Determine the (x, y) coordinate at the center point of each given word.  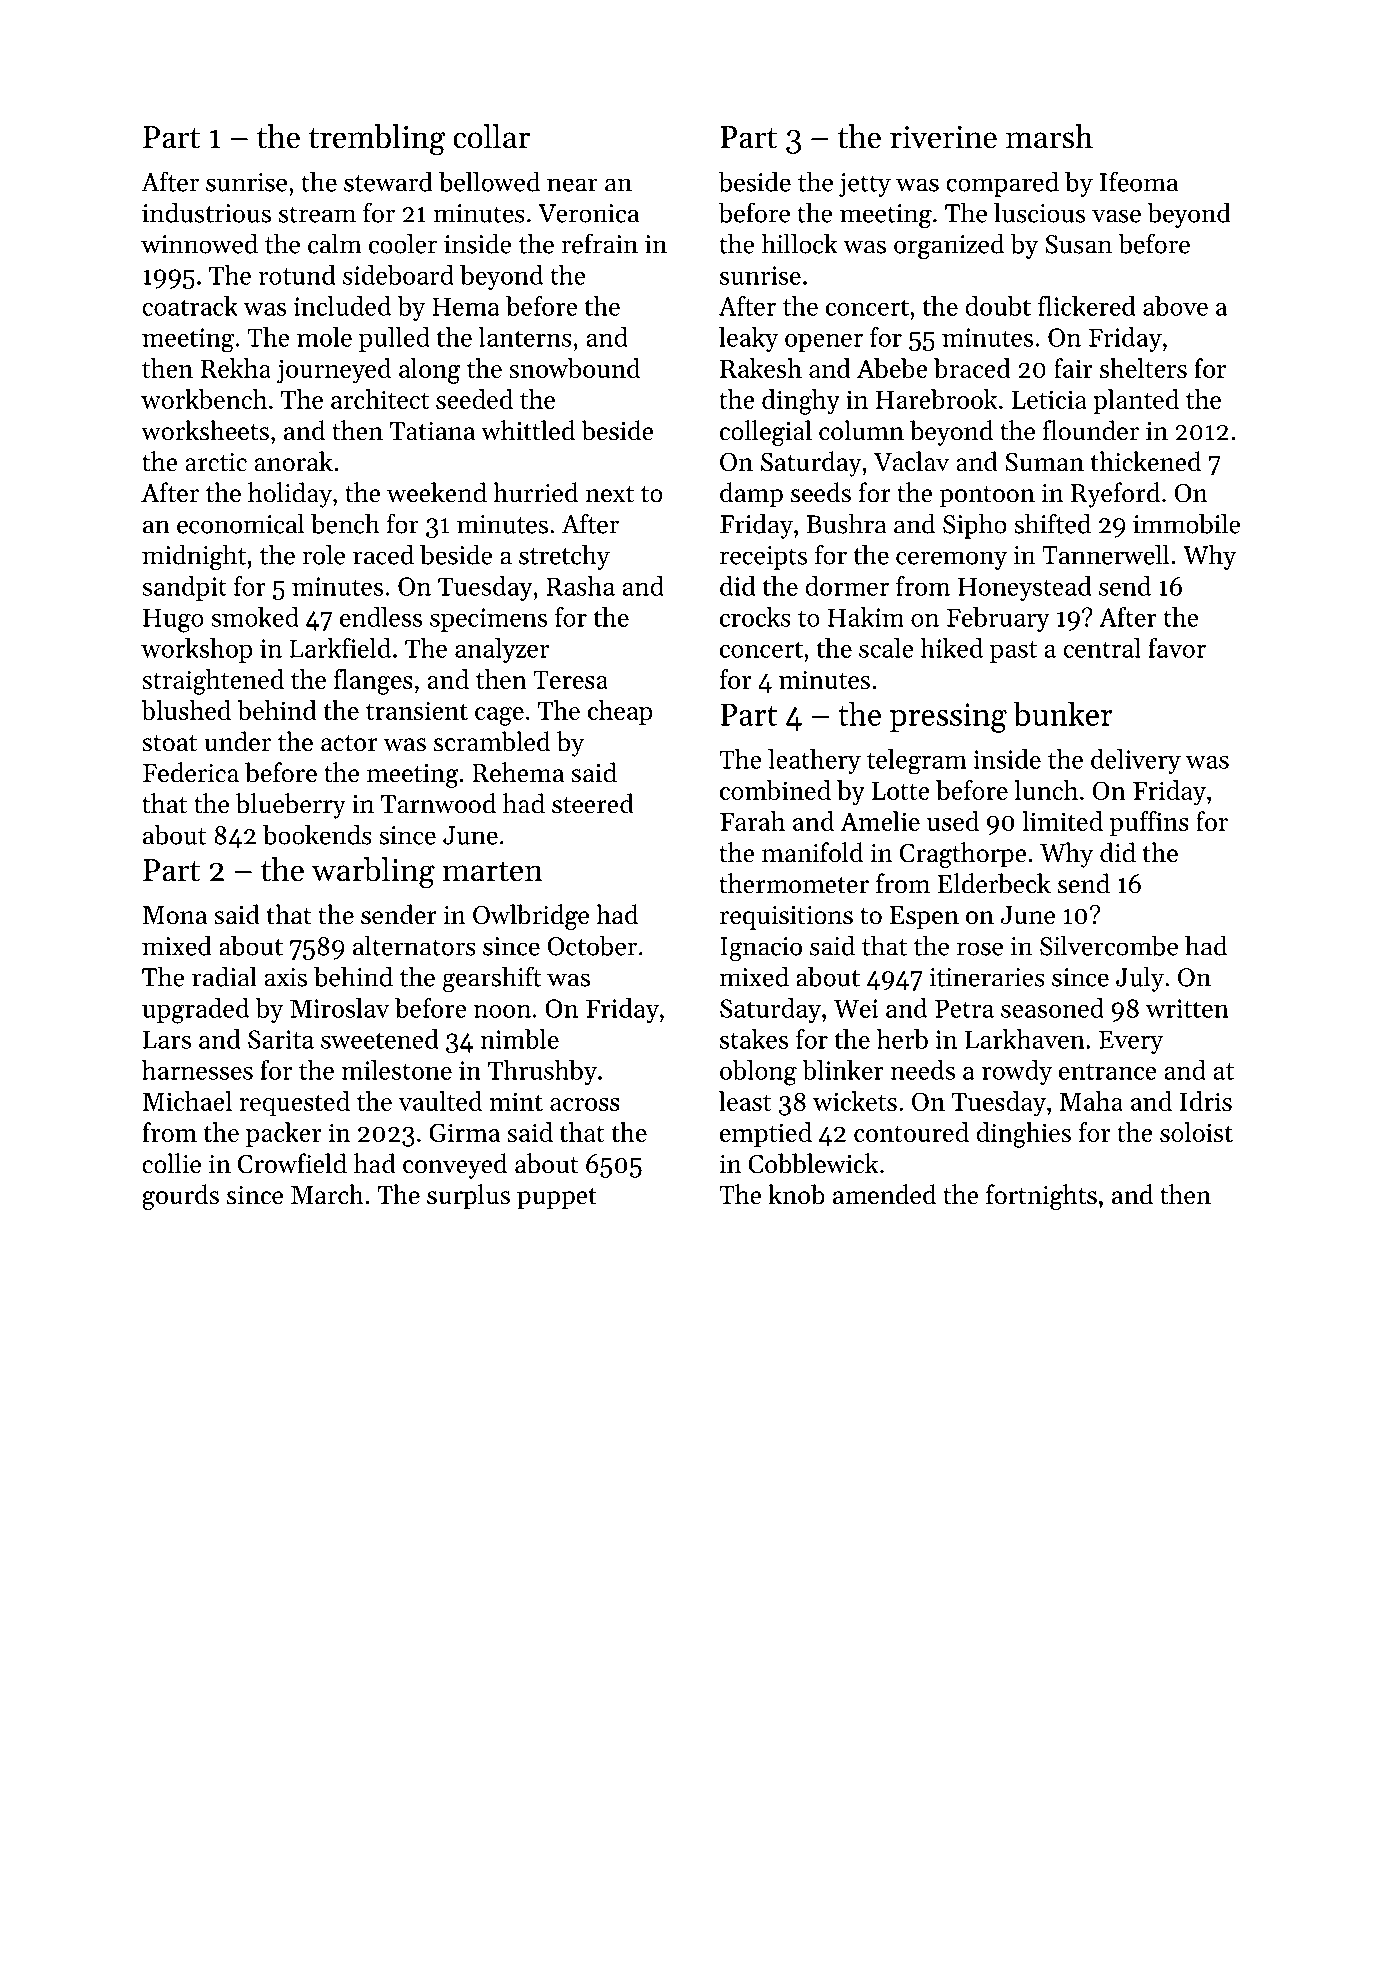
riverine (943, 137)
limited (1062, 821)
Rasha (580, 586)
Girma (464, 1132)
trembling (377, 140)
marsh (1049, 136)
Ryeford (1115, 495)
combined (775, 790)
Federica (191, 772)
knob (796, 1194)
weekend (437, 492)
